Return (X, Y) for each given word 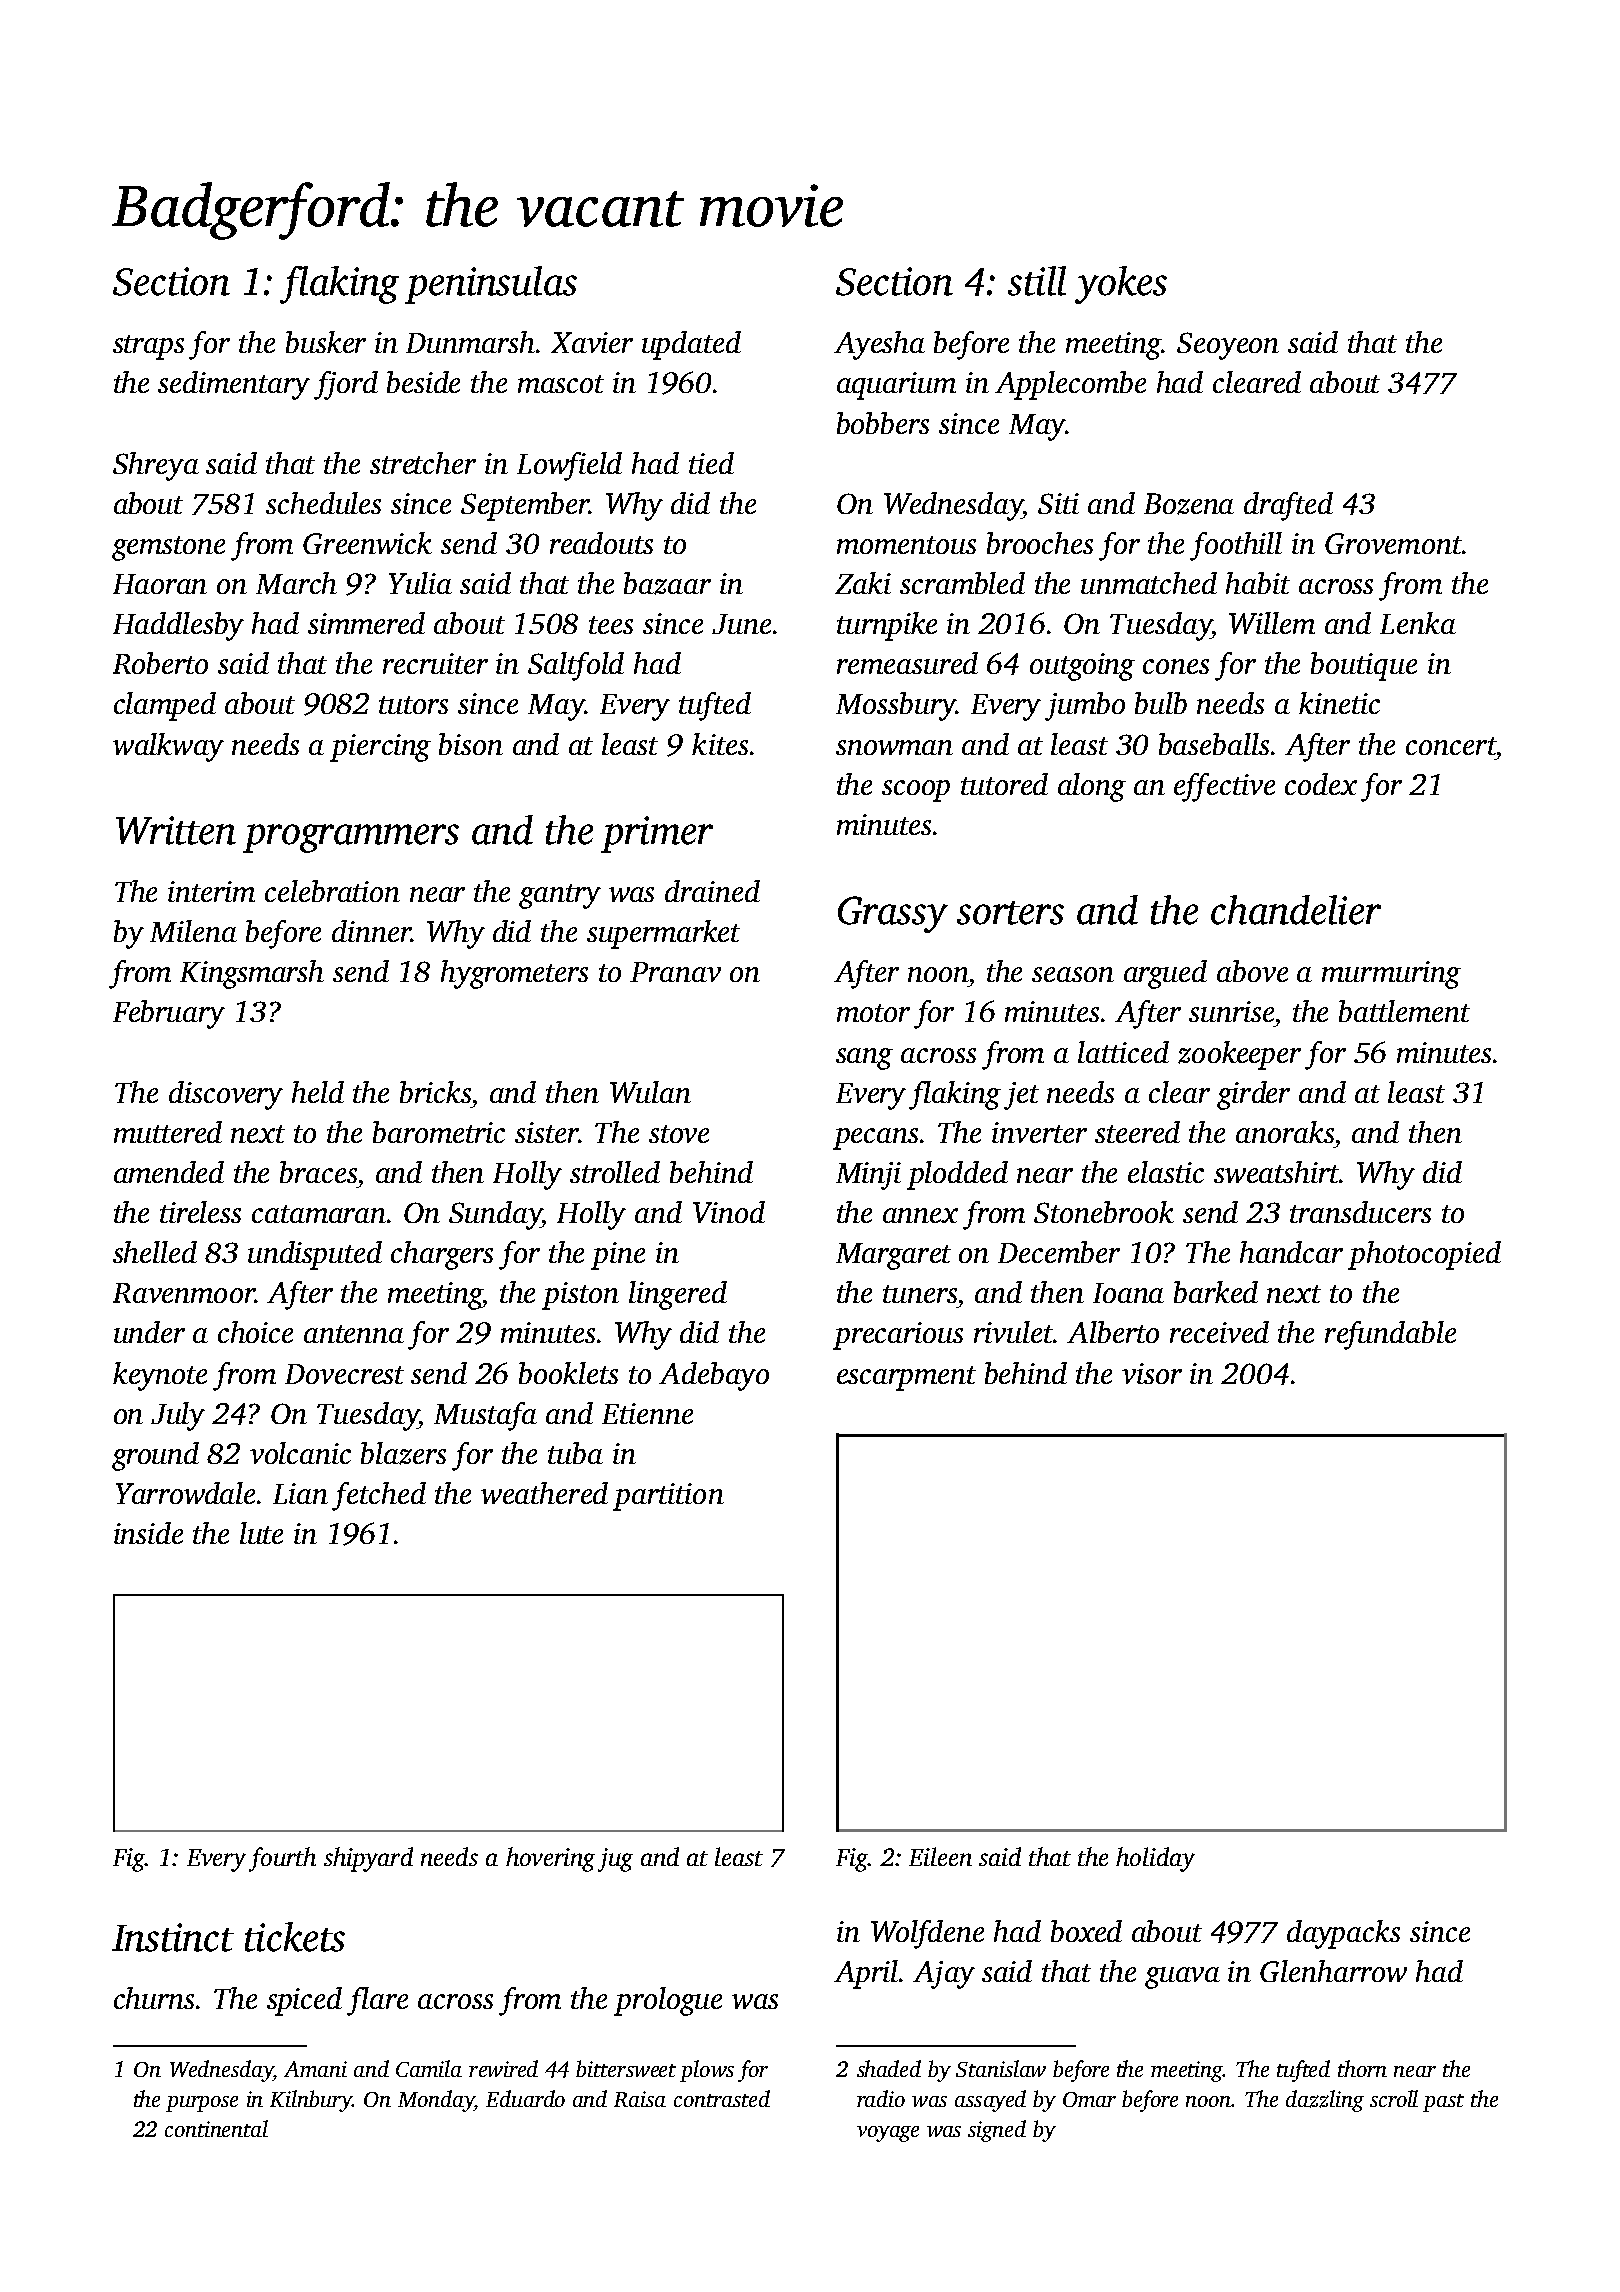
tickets (295, 1937)
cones (1176, 666)
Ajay (944, 1975)
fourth (282, 1859)
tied (711, 463)
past (1443, 2103)
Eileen (940, 1856)
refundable (1390, 1335)
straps (148, 347)
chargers (442, 1255)
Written (176, 830)
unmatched (1149, 583)
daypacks (1343, 1934)
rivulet (1013, 1332)
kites (720, 744)
